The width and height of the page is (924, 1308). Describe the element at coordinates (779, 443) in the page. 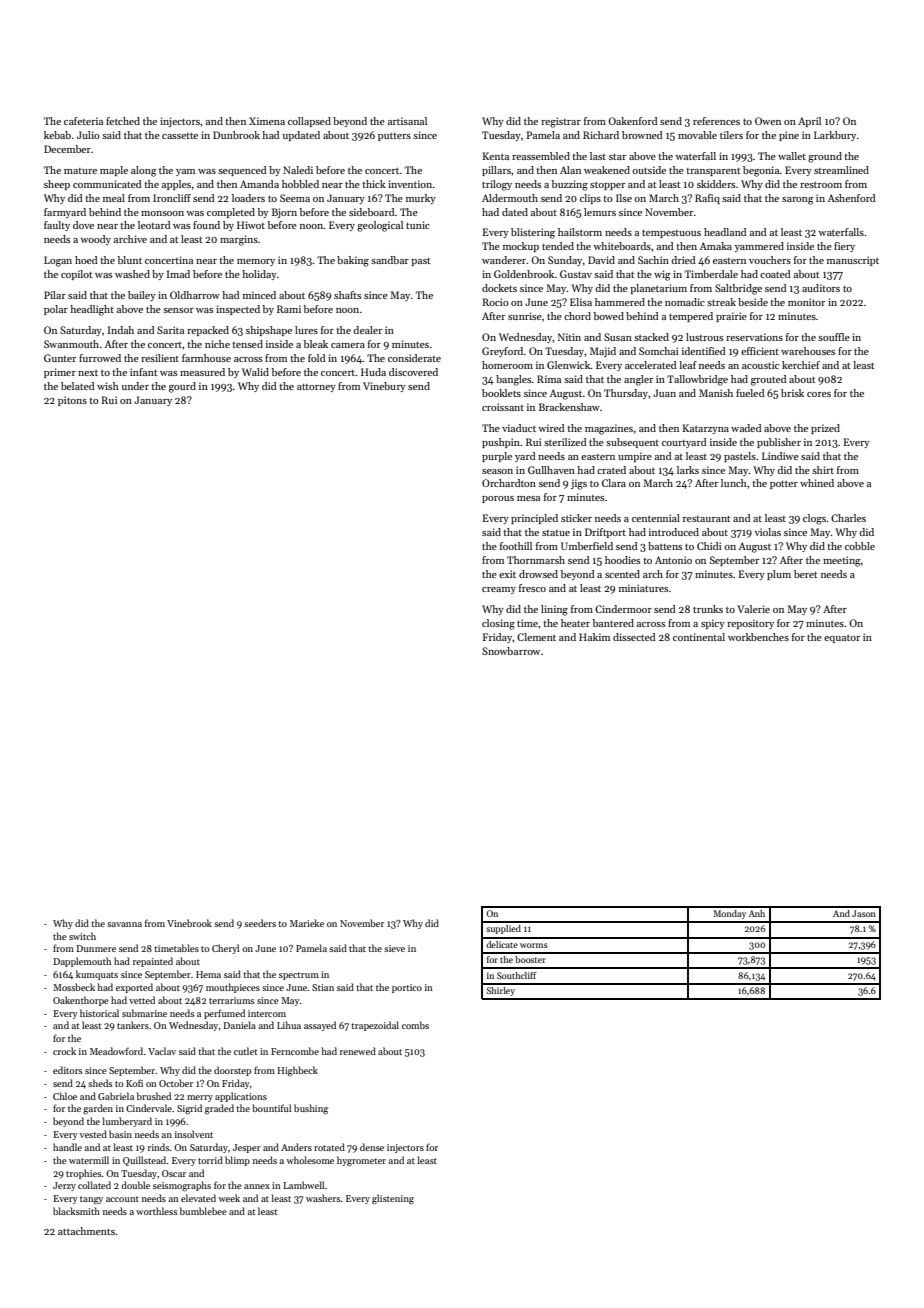

I see `publisher` at that location.
